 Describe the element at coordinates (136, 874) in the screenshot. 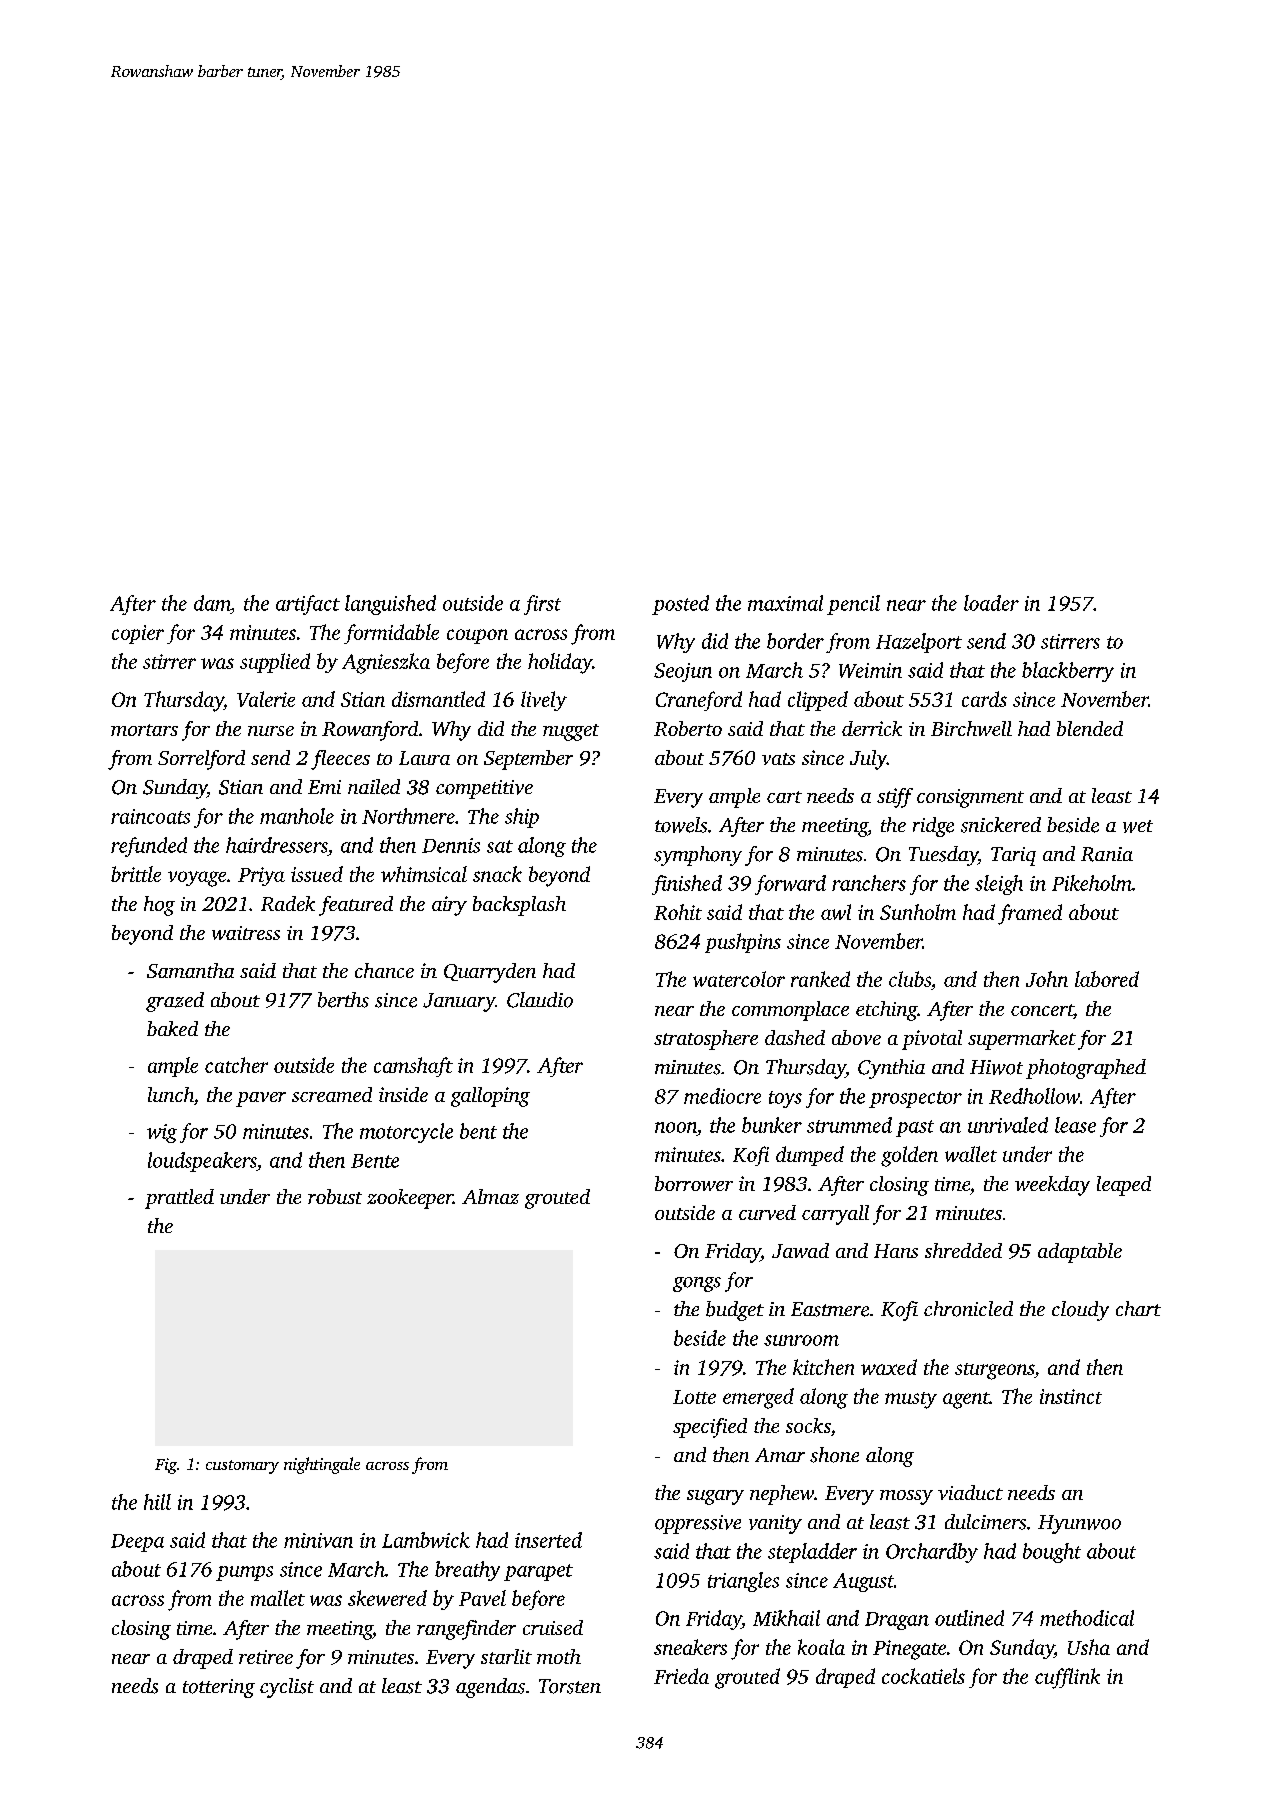

I see `brittle` at that location.
